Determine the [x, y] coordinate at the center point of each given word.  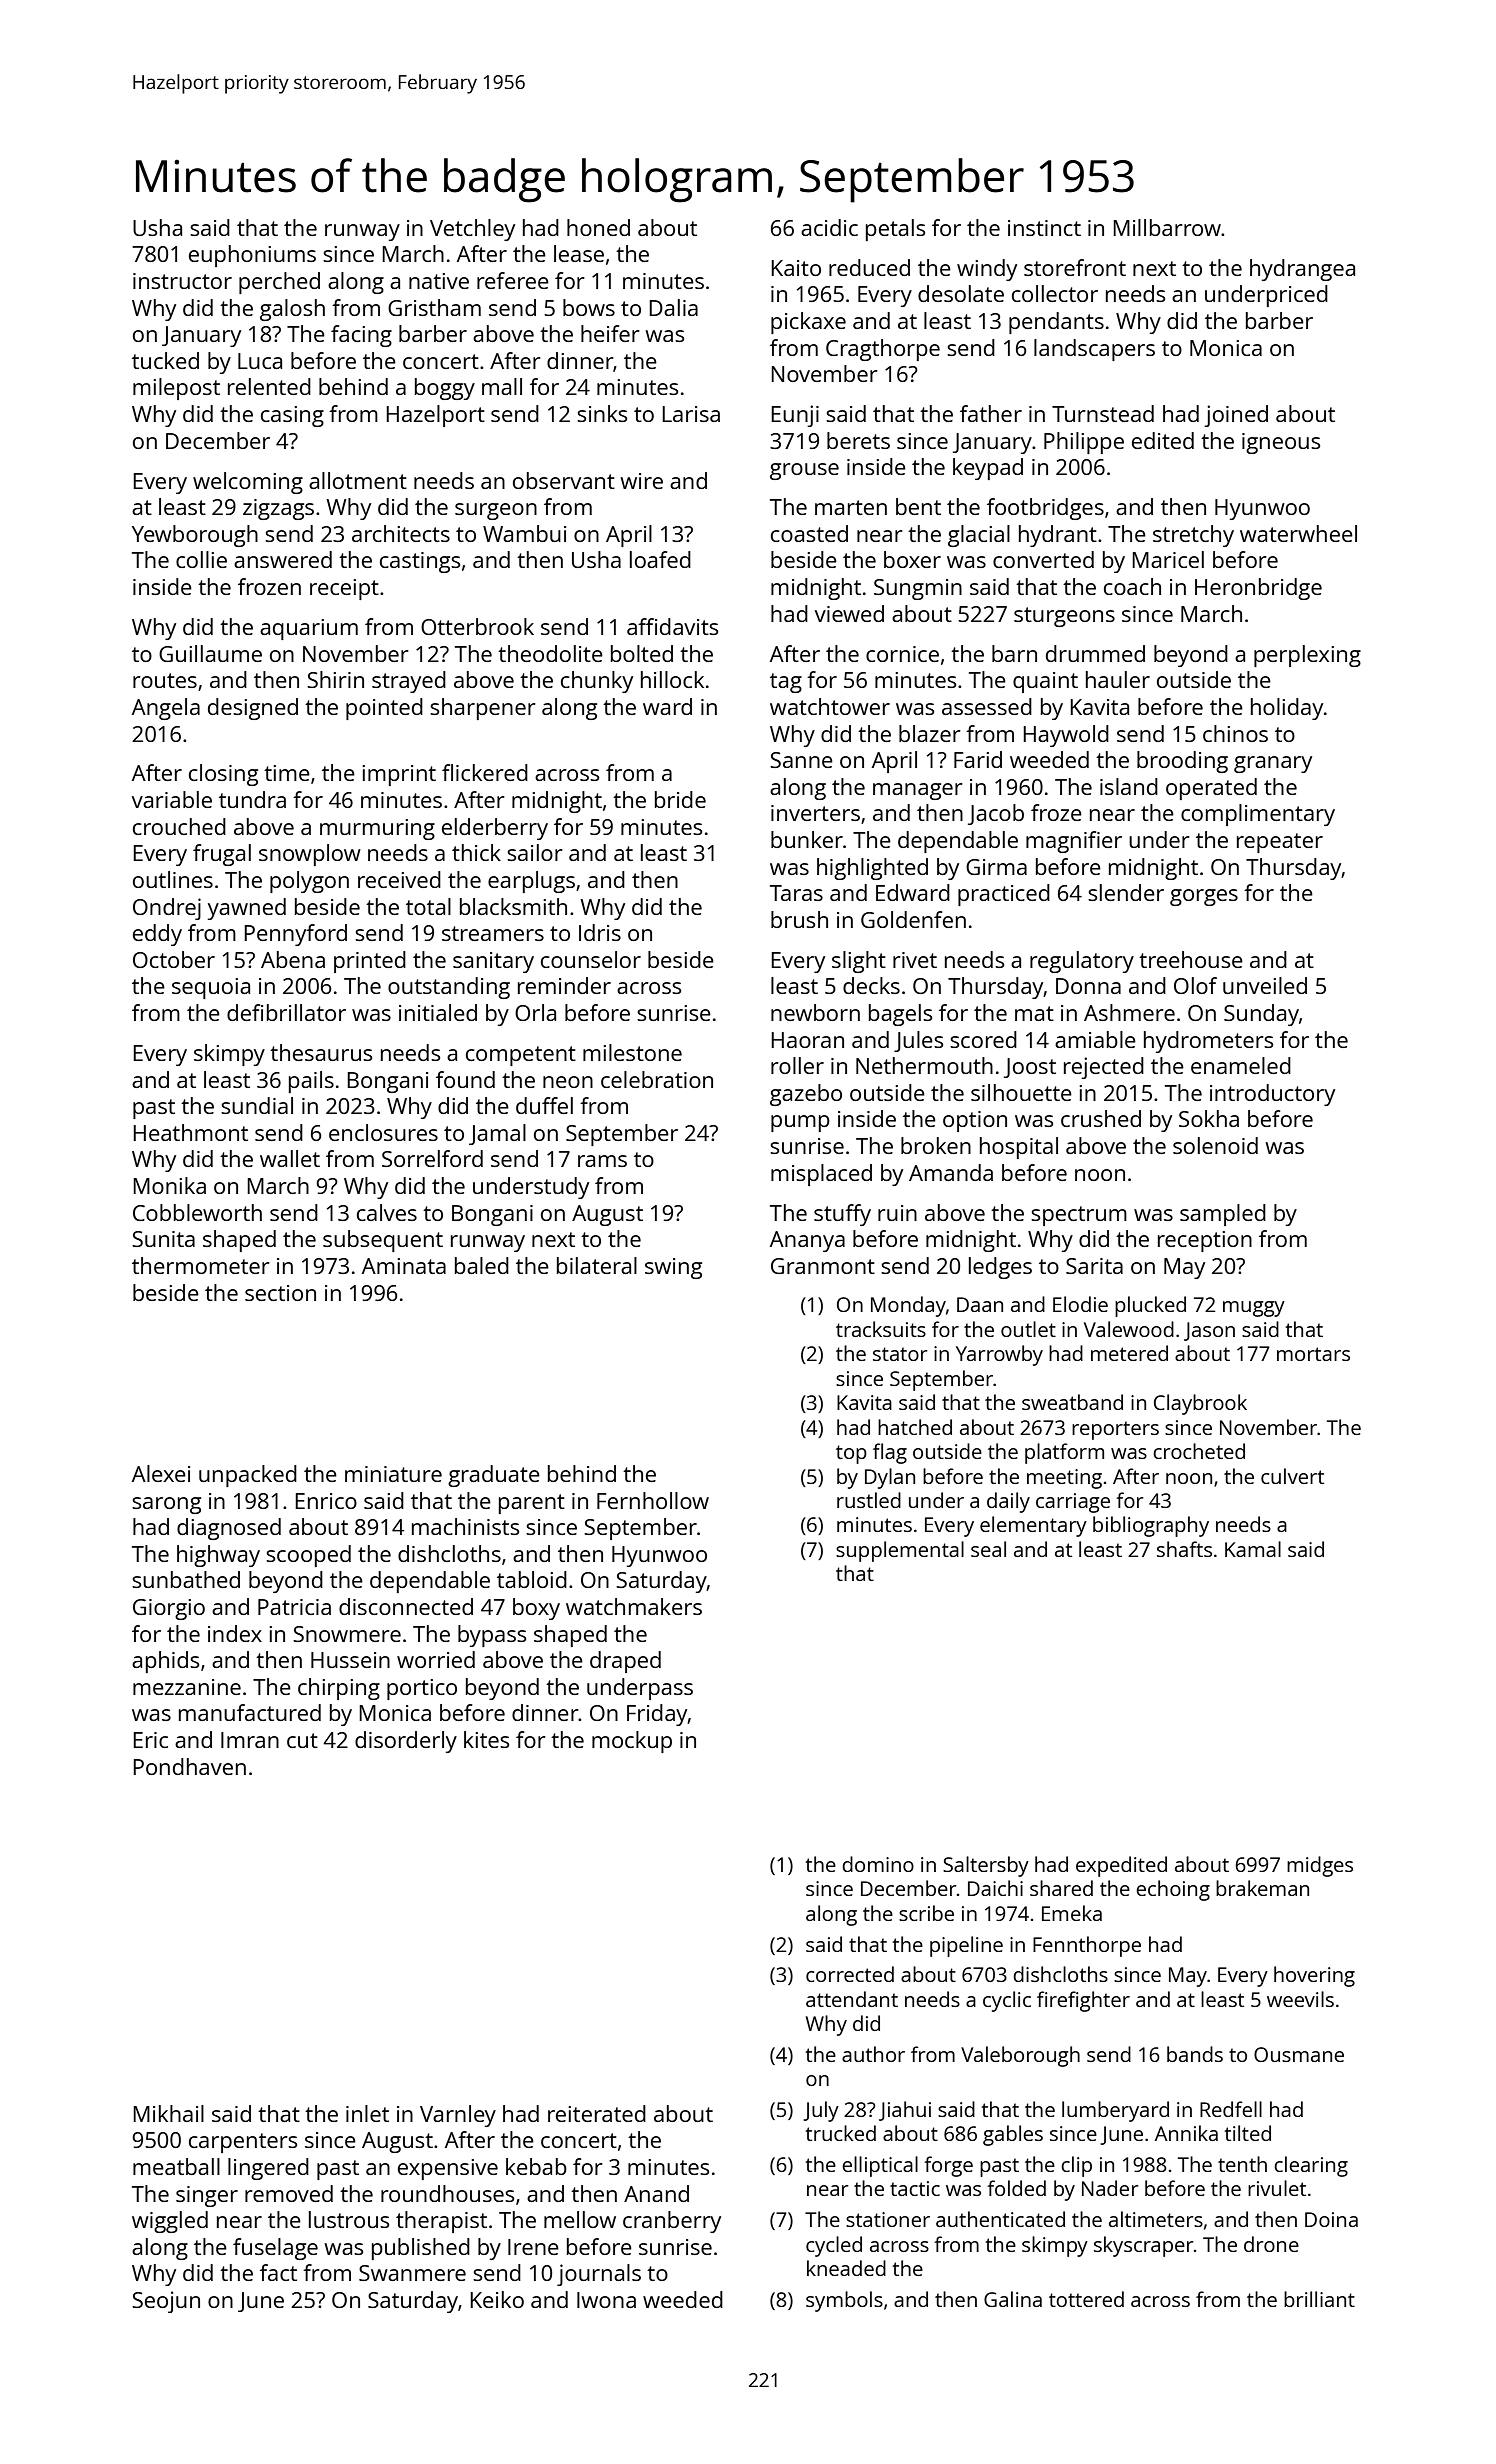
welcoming [248, 483]
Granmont [823, 1266]
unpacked [248, 1476]
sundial [257, 1105]
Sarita [1094, 1266]
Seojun [166, 2302]
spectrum [1079, 1216]
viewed [849, 613]
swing [673, 1268]
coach [1132, 586]
